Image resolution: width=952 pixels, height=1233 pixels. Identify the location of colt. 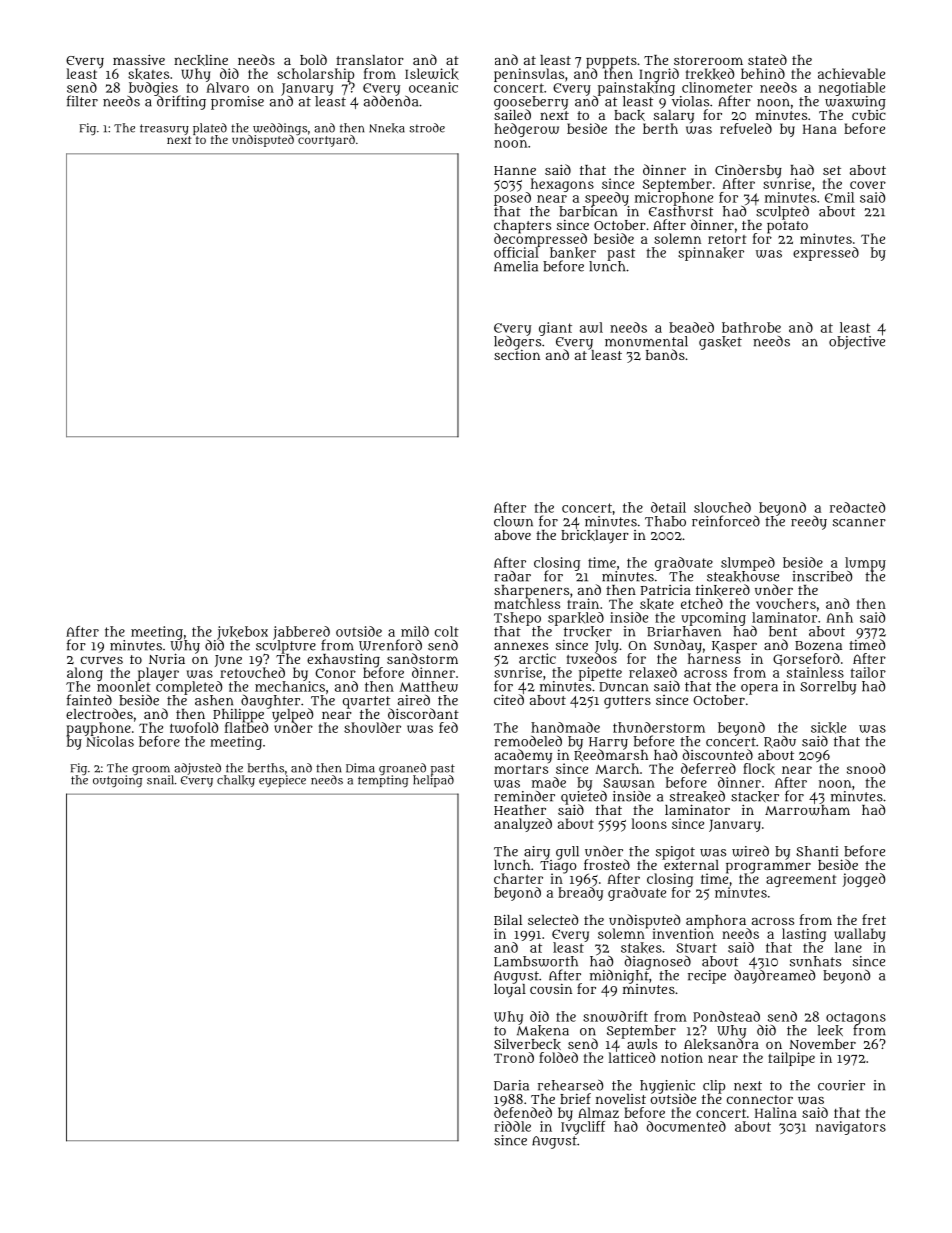
(447, 631).
